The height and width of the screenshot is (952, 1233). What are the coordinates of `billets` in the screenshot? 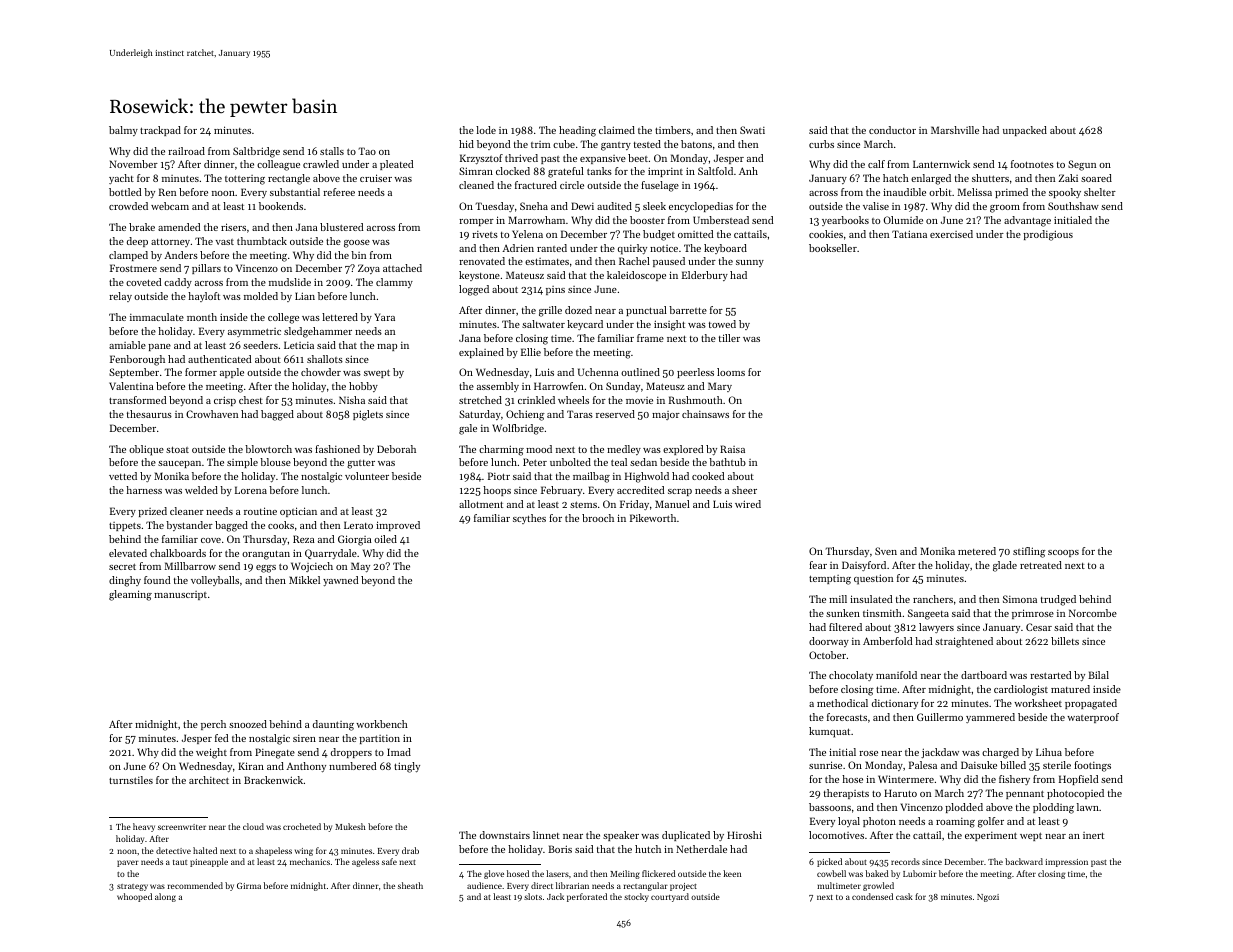 It's located at (1065, 641).
